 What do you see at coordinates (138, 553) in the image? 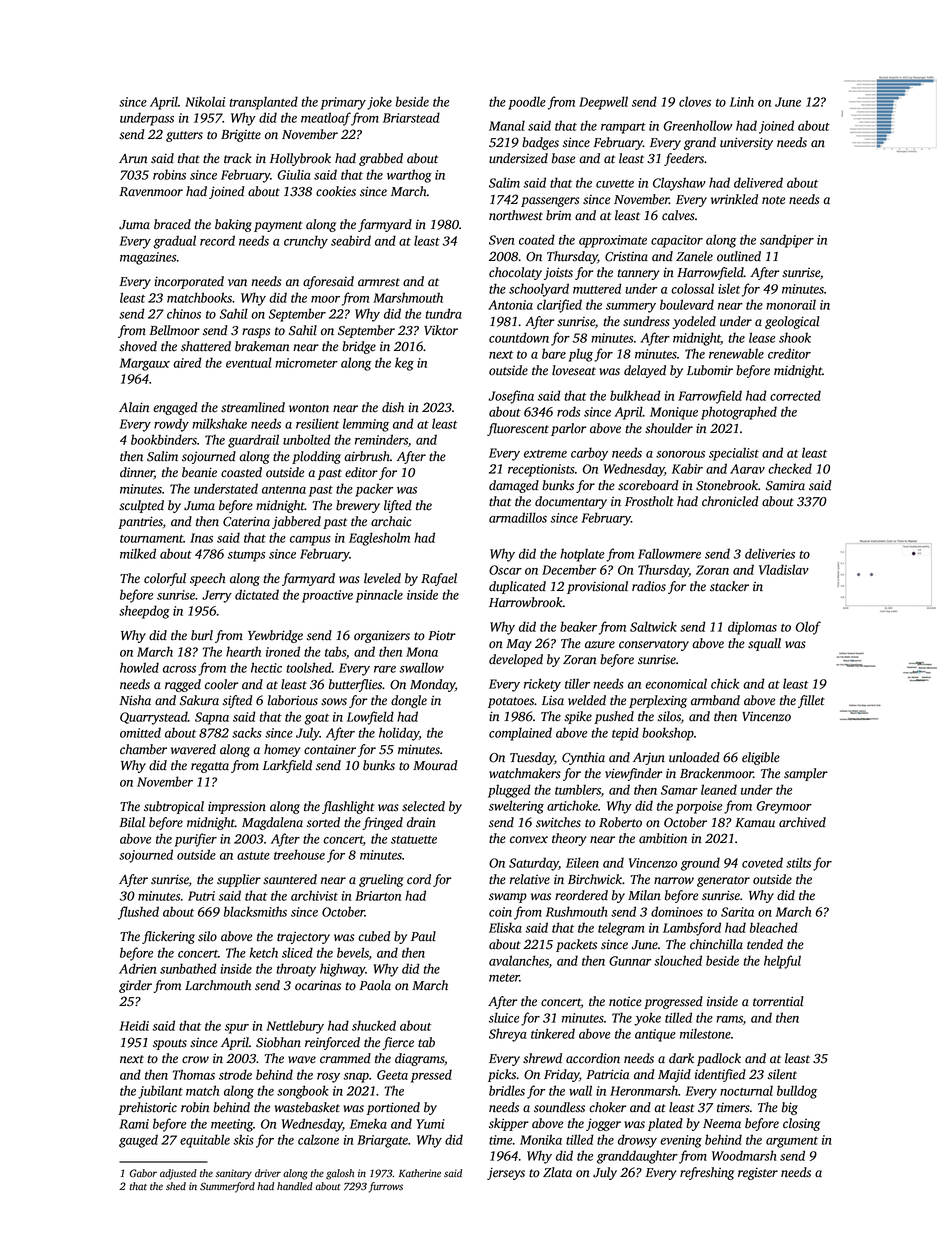
I see `milked` at bounding box center [138, 553].
